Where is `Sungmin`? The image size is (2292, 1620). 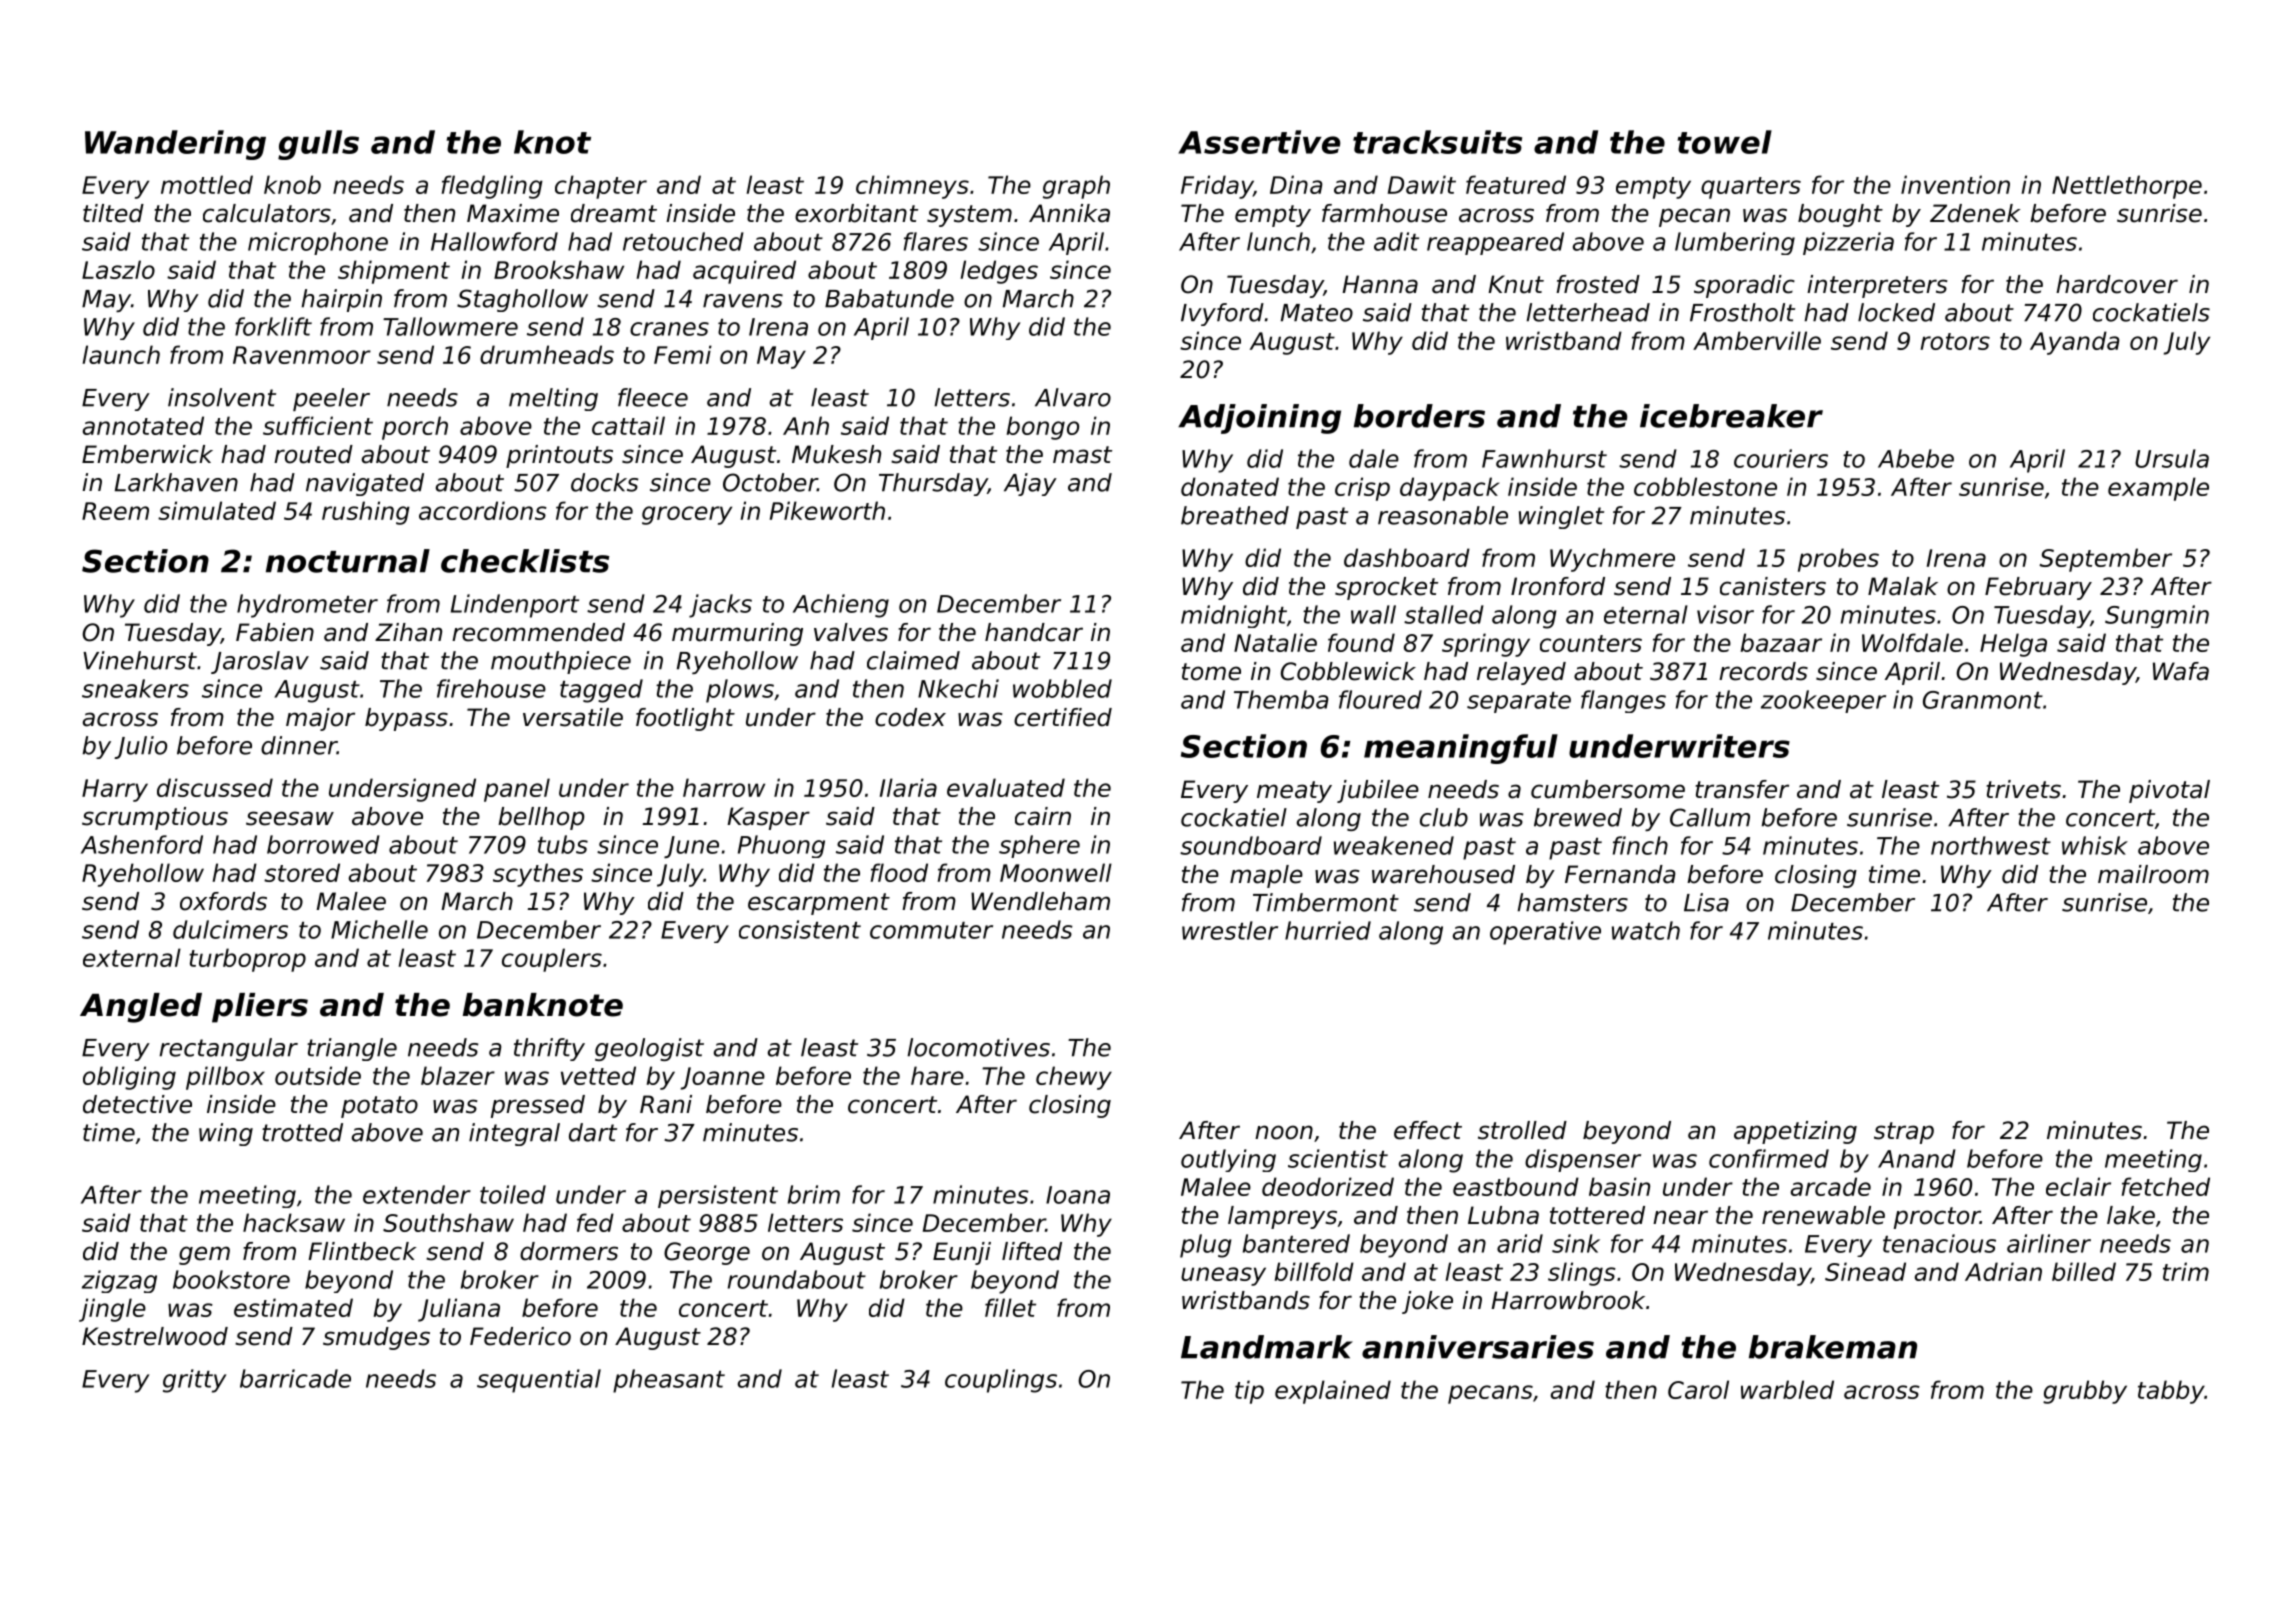 Sungmin is located at coordinates (2157, 616).
